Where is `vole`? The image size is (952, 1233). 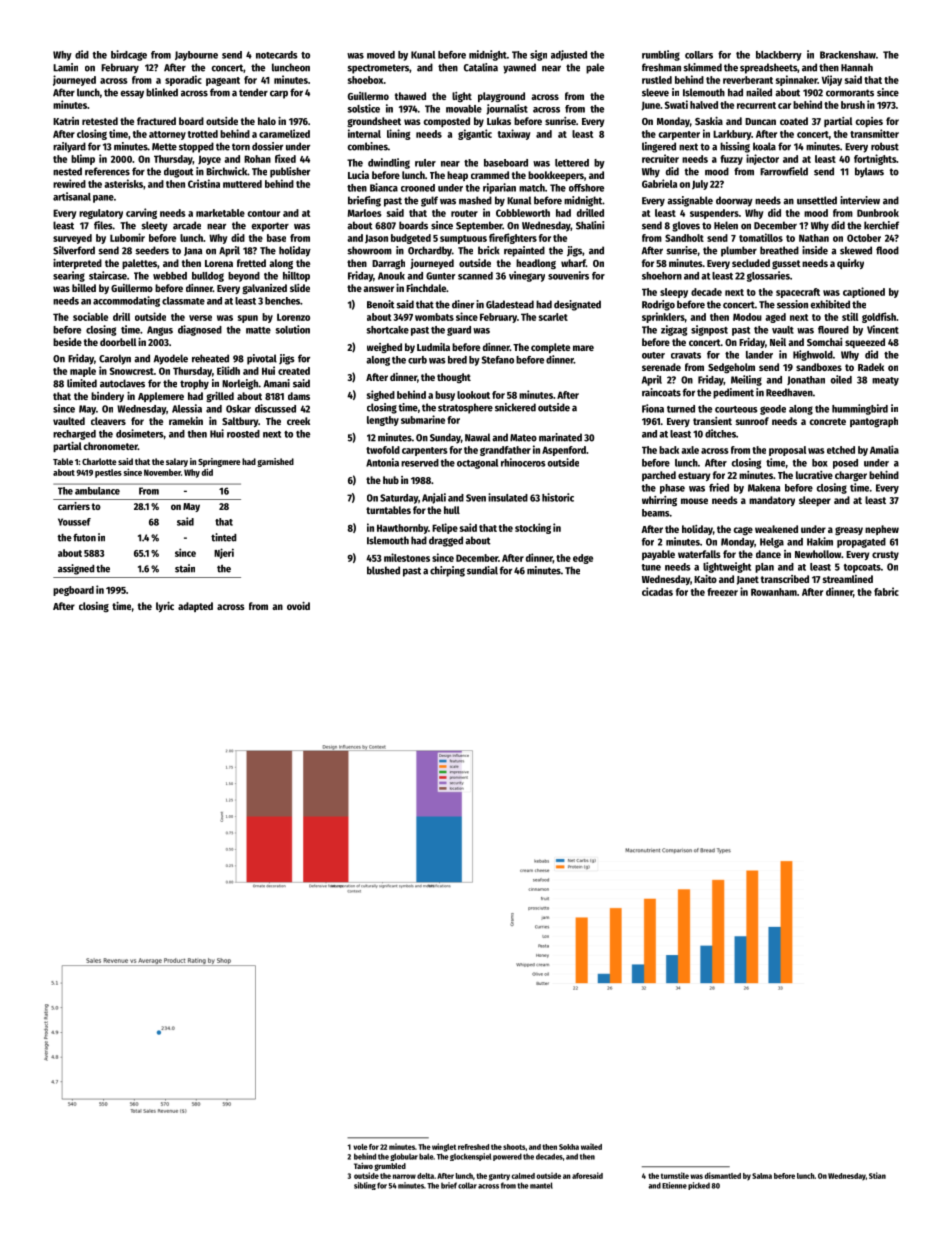
vole is located at coordinates (360, 1147).
